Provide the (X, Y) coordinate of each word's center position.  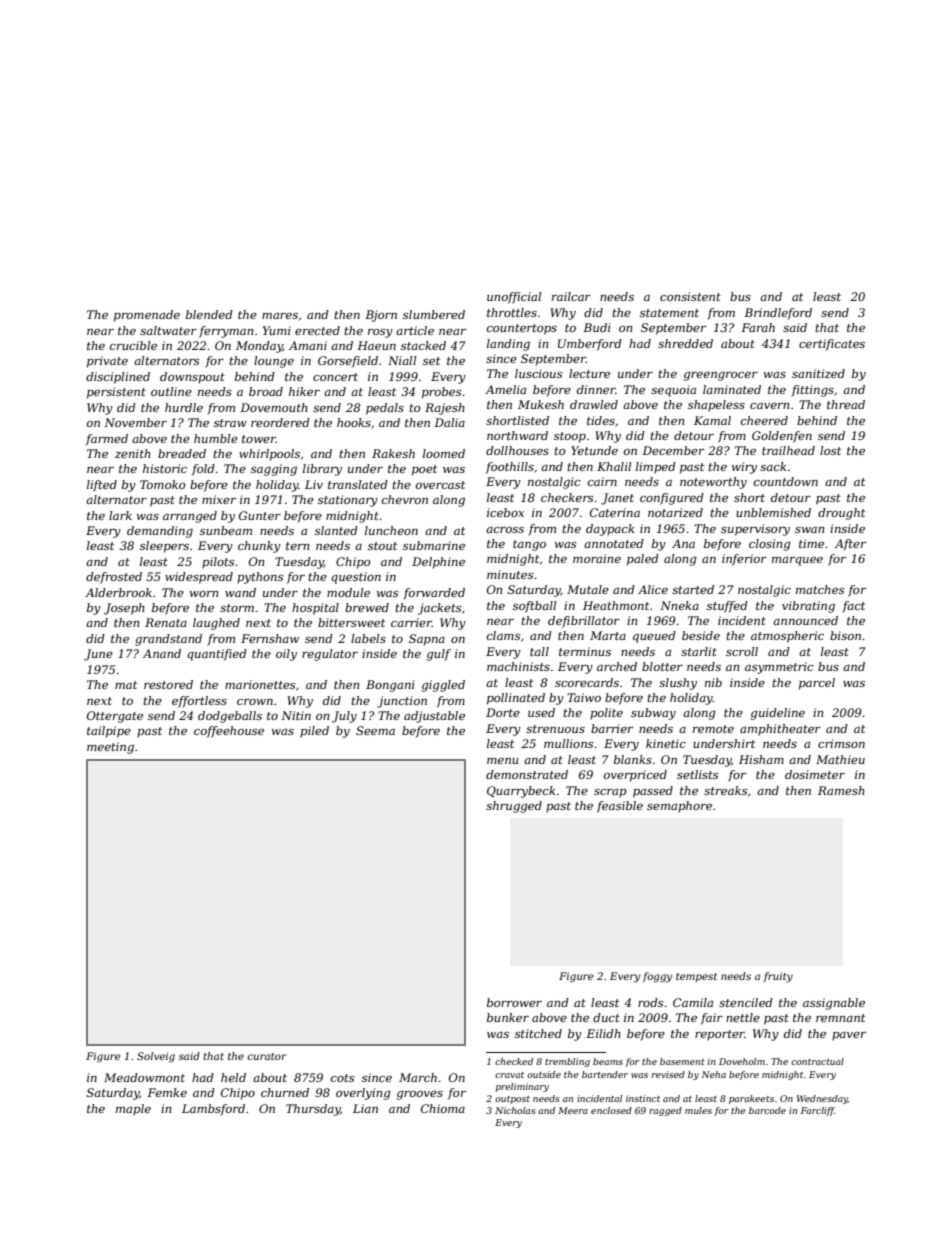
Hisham (761, 759)
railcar (571, 296)
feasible (620, 807)
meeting (110, 748)
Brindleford (778, 314)
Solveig (156, 1057)
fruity (778, 977)
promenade (147, 316)
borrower (514, 1002)
